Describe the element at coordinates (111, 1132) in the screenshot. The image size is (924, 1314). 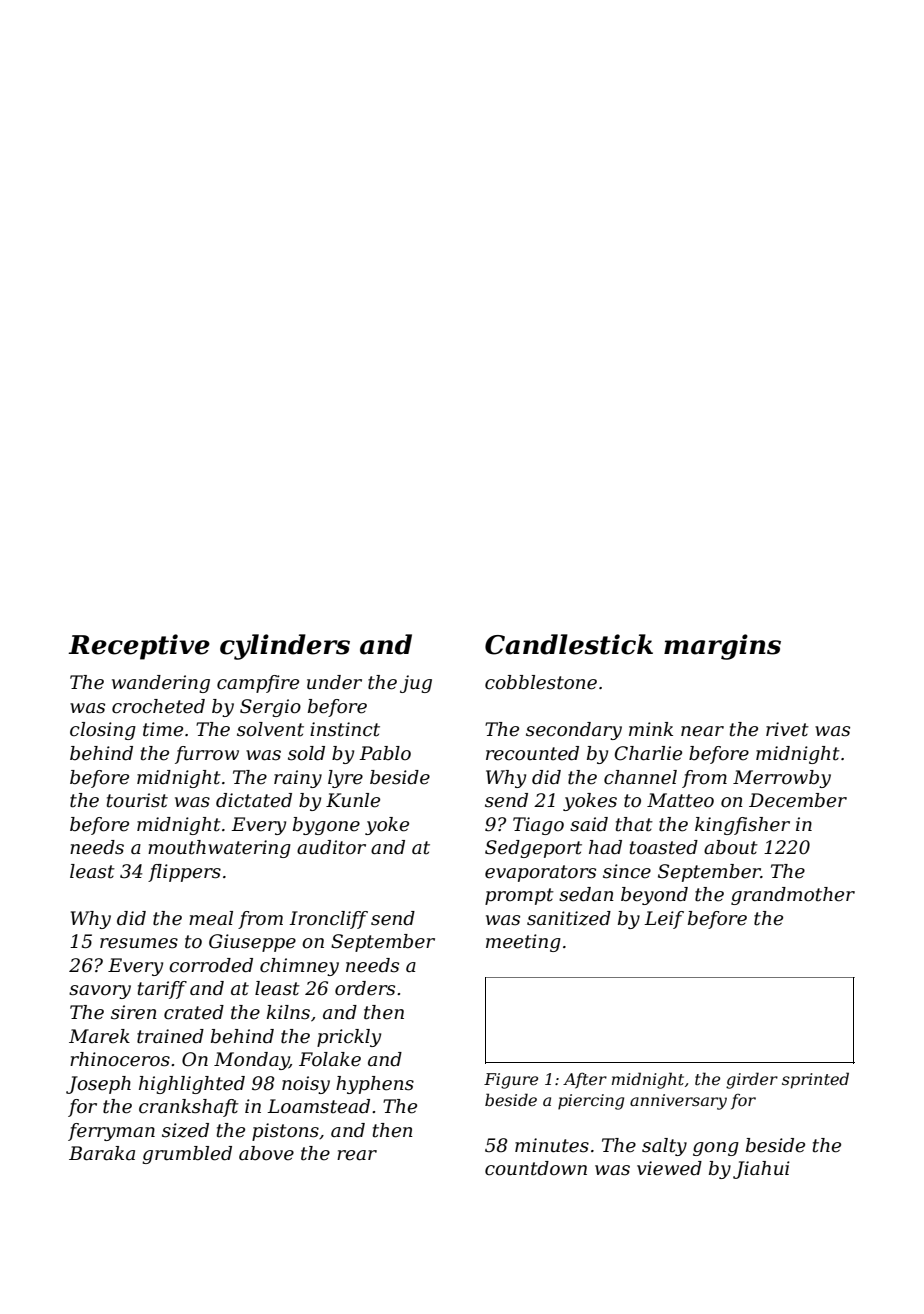
I see `ferryman` at that location.
